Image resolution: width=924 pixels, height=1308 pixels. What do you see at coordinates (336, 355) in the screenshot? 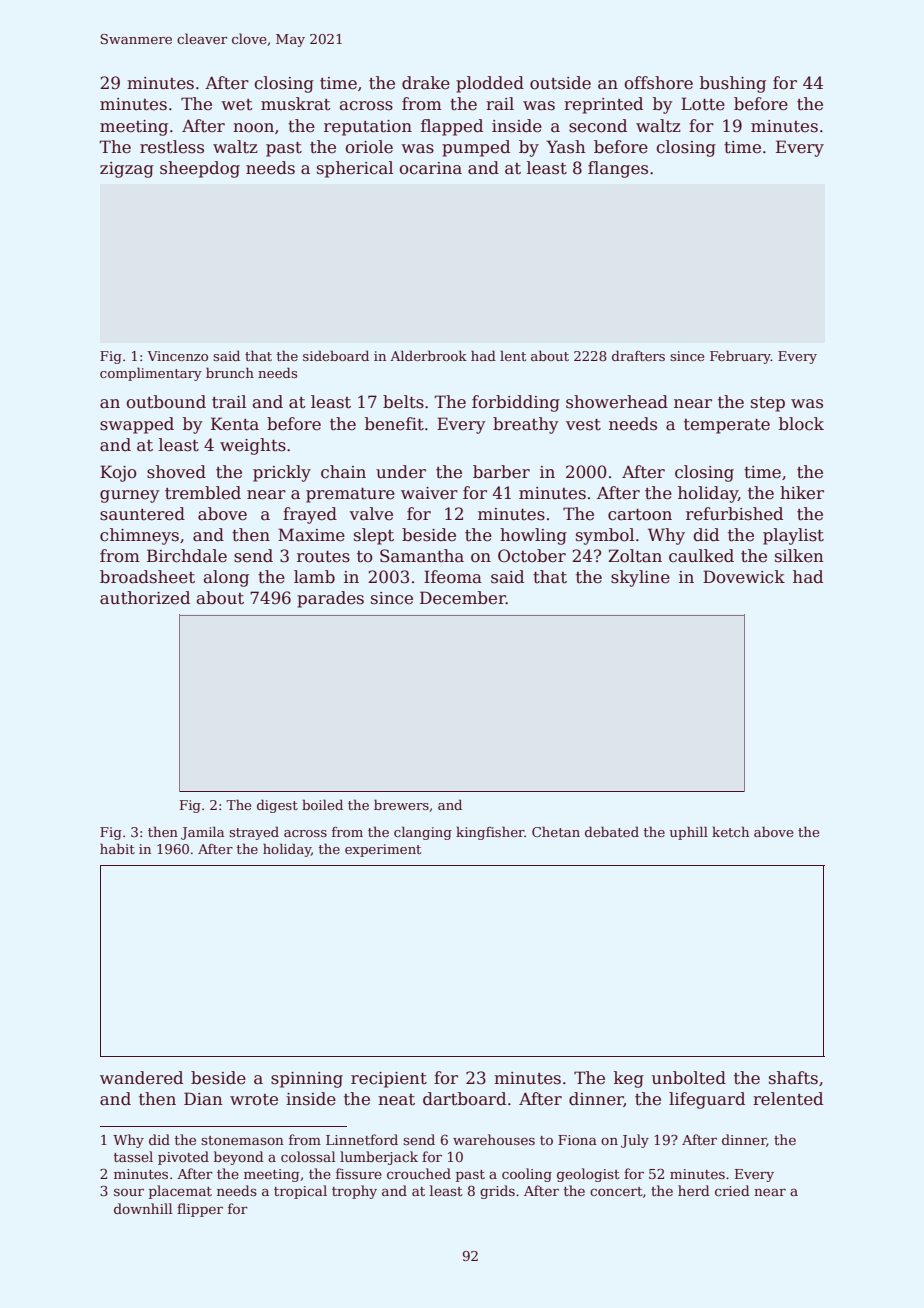
I see `sideboard` at bounding box center [336, 355].
